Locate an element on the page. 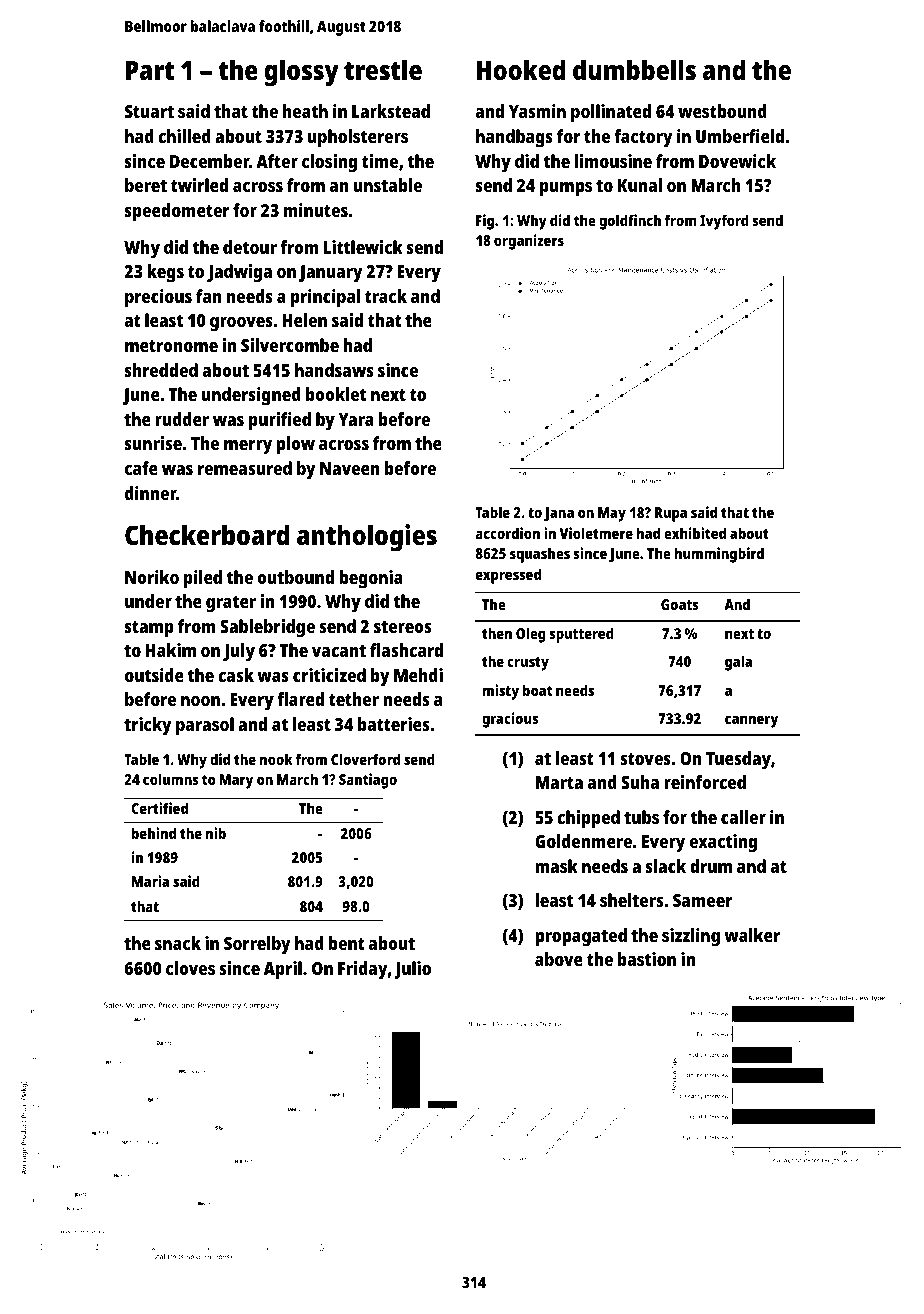 The image size is (924, 1314). Dovewick is located at coordinates (737, 161).
